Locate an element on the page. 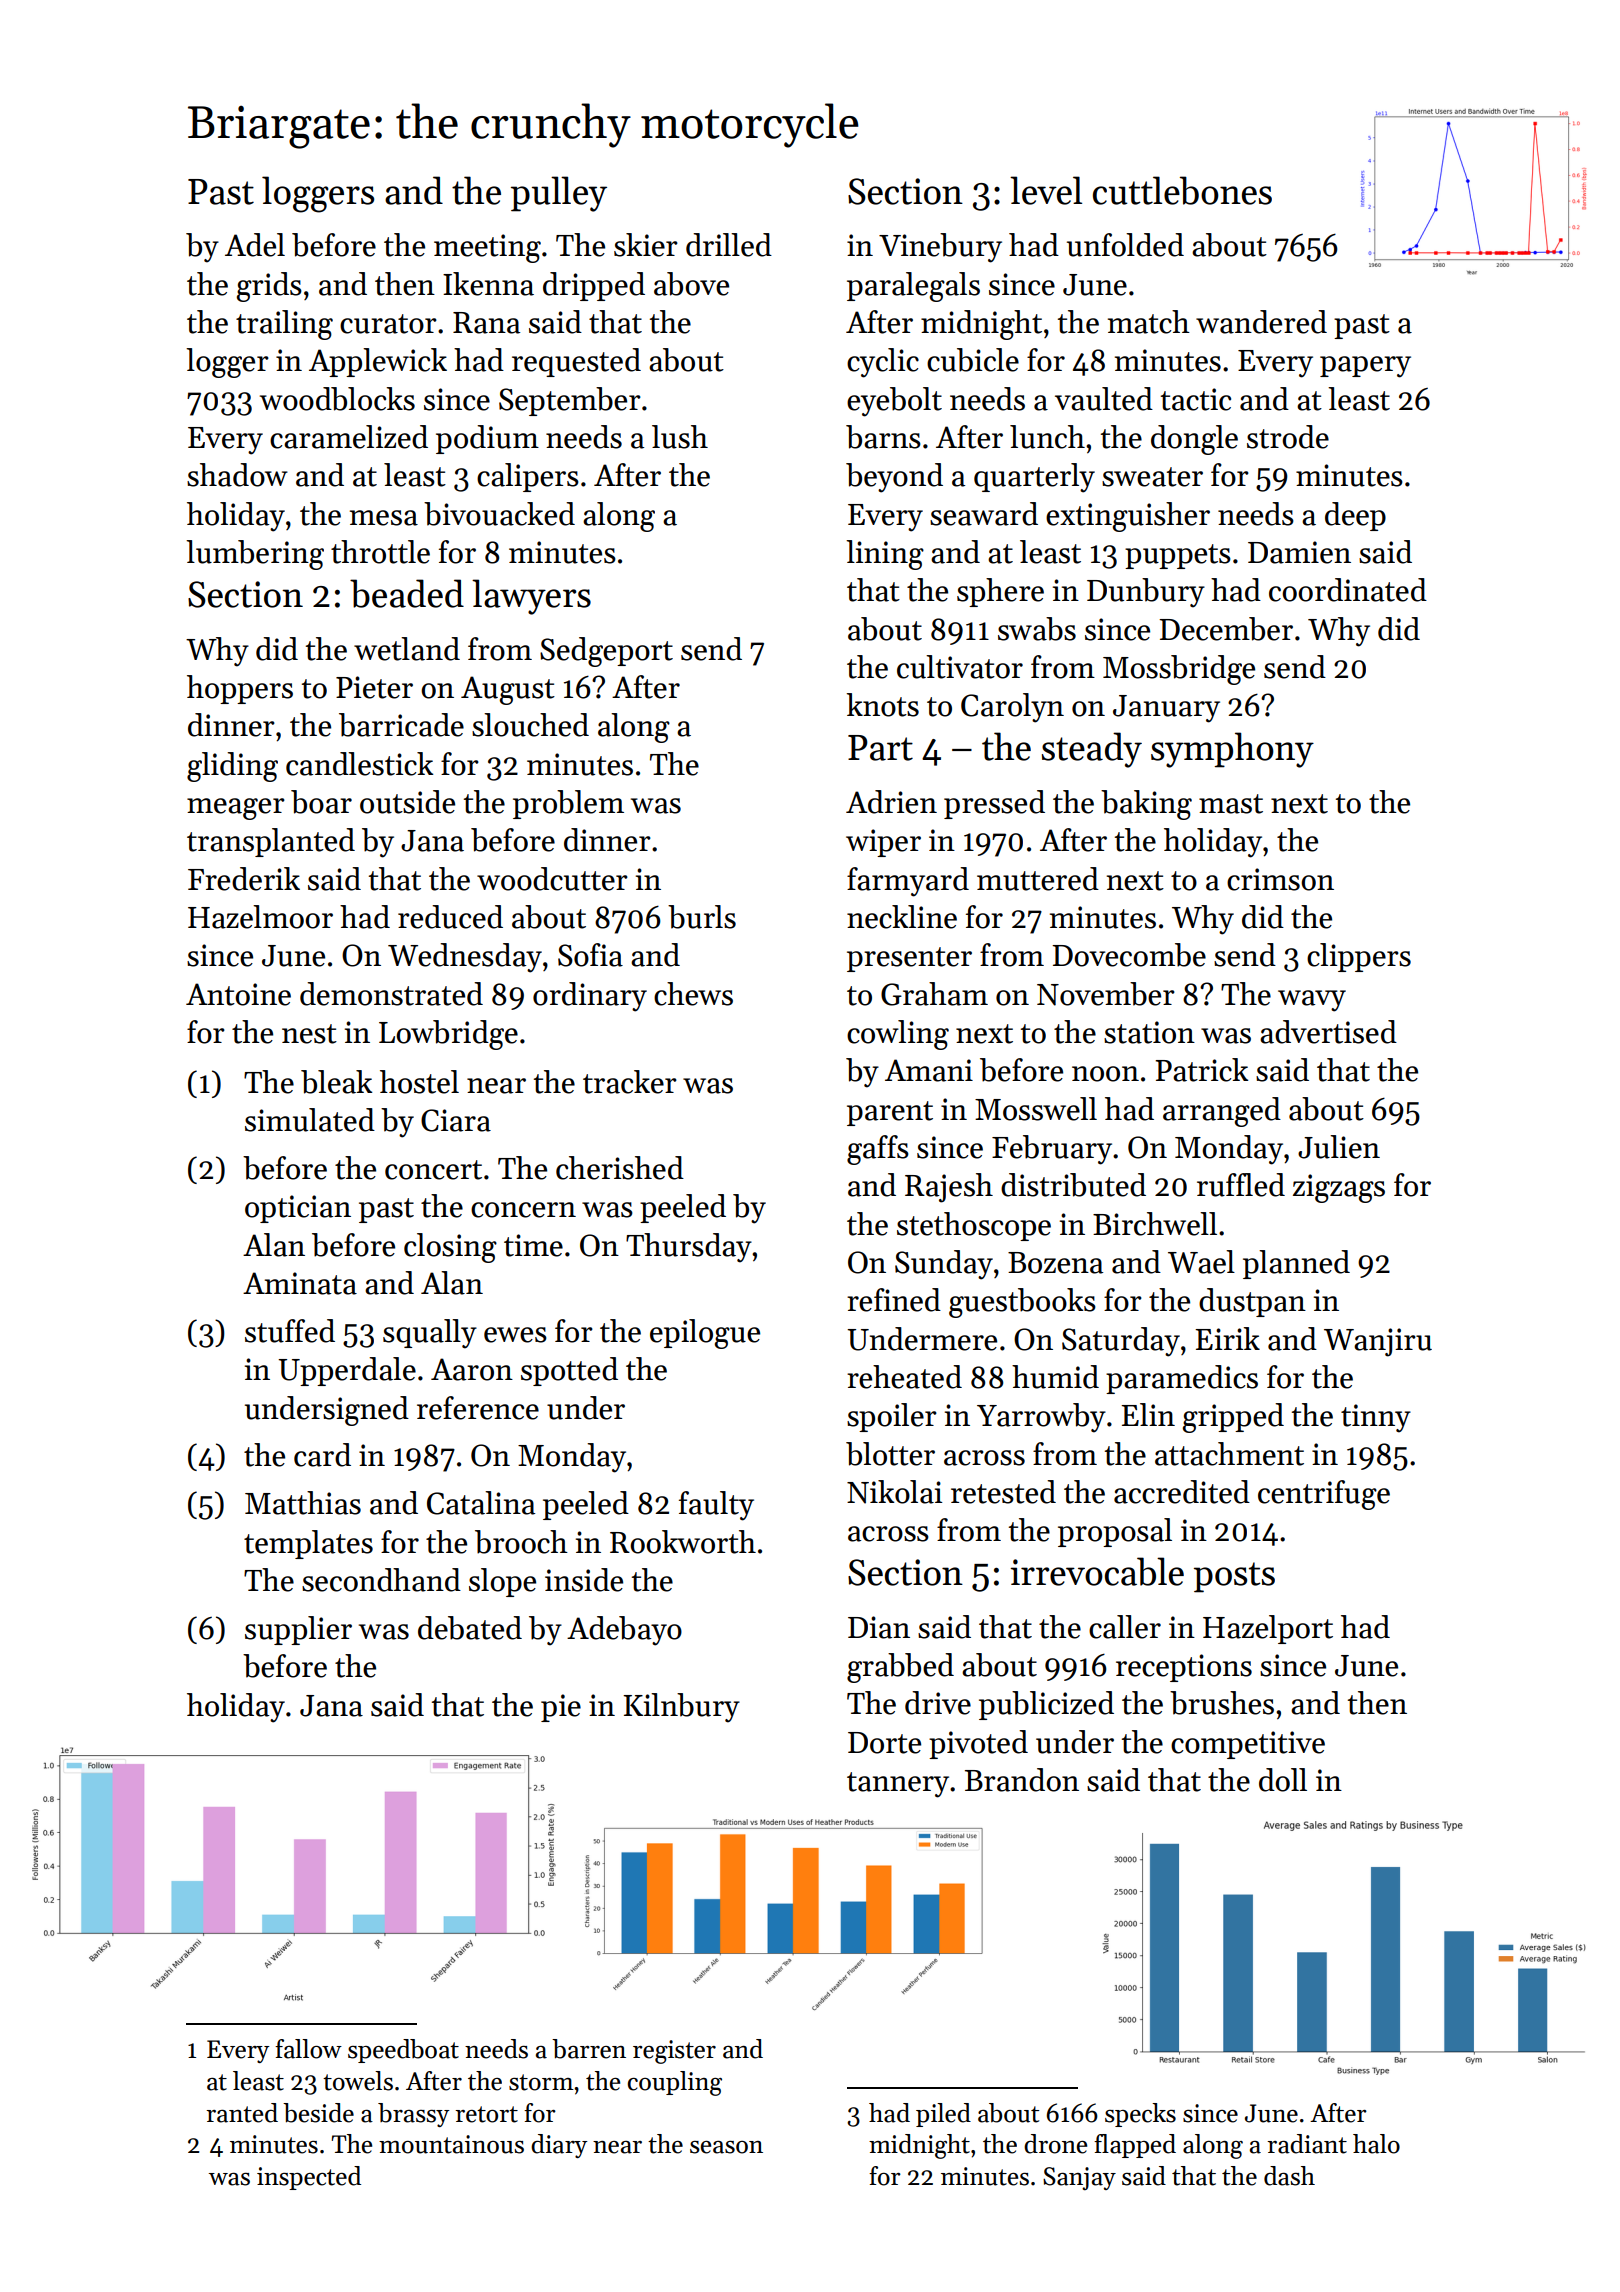  grabbed is located at coordinates (900, 1668).
